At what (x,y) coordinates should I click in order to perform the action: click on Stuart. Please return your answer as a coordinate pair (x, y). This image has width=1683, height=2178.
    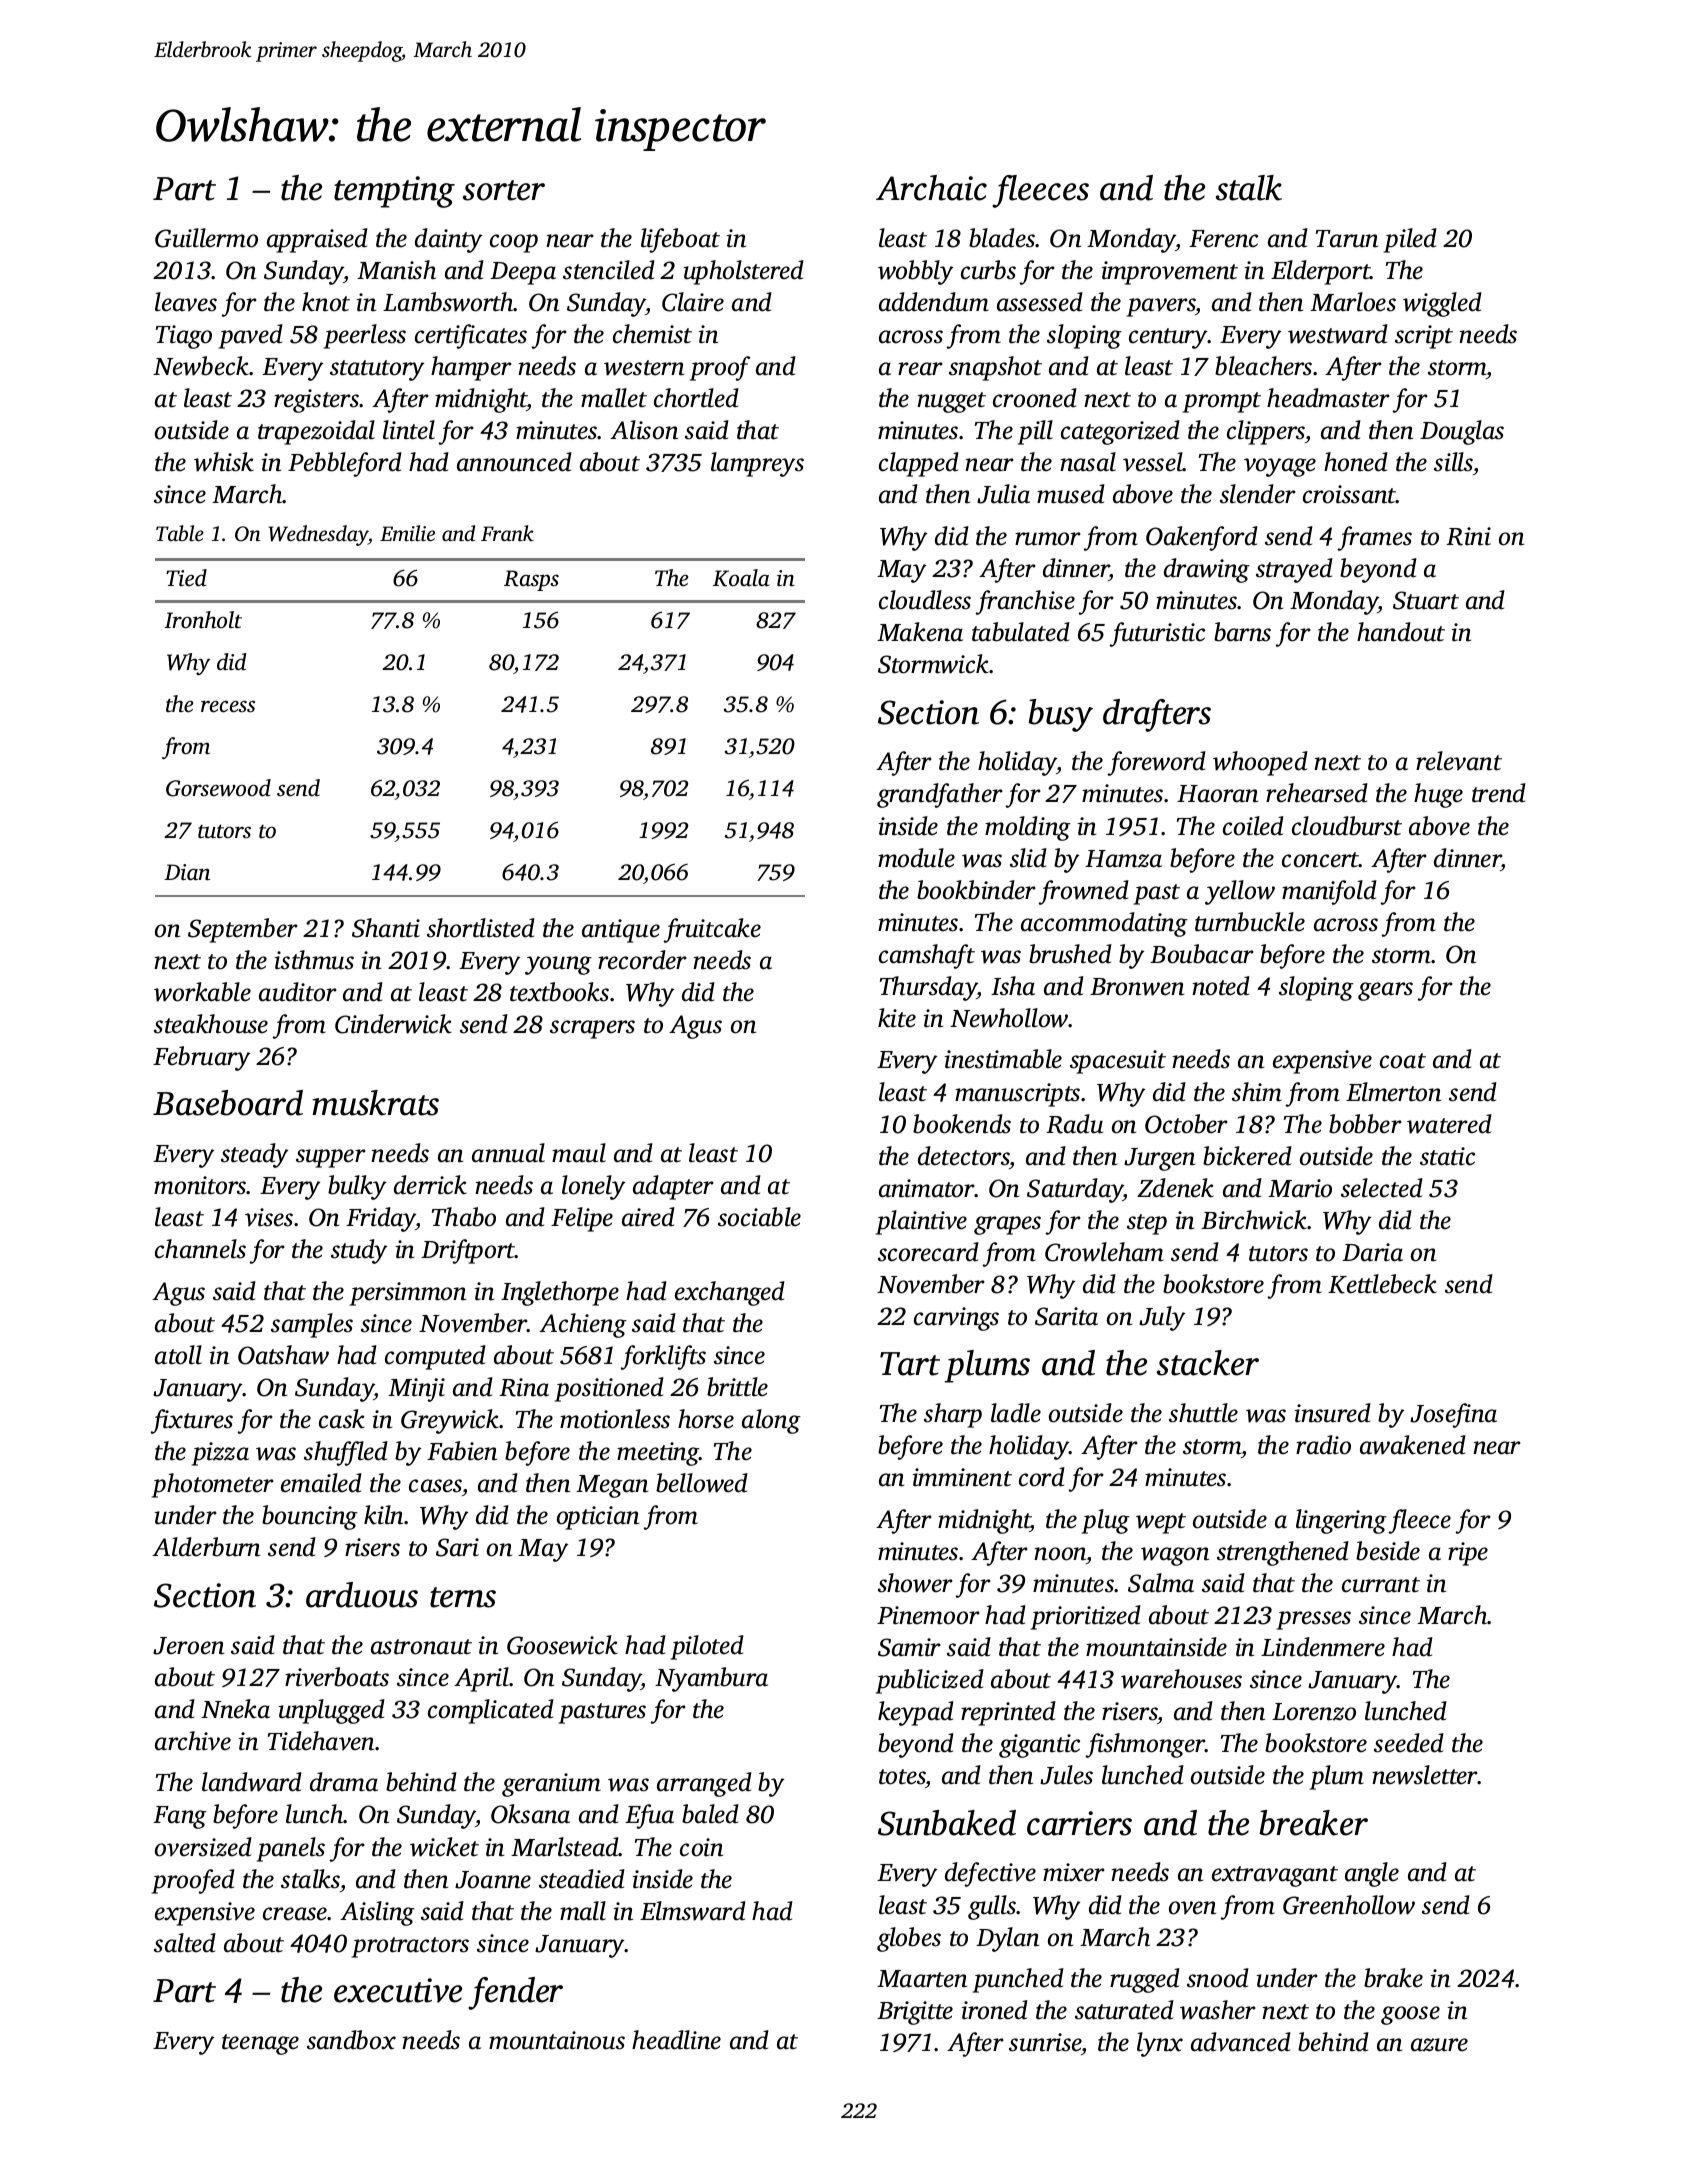
    Looking at the image, I should click on (1426, 600).
